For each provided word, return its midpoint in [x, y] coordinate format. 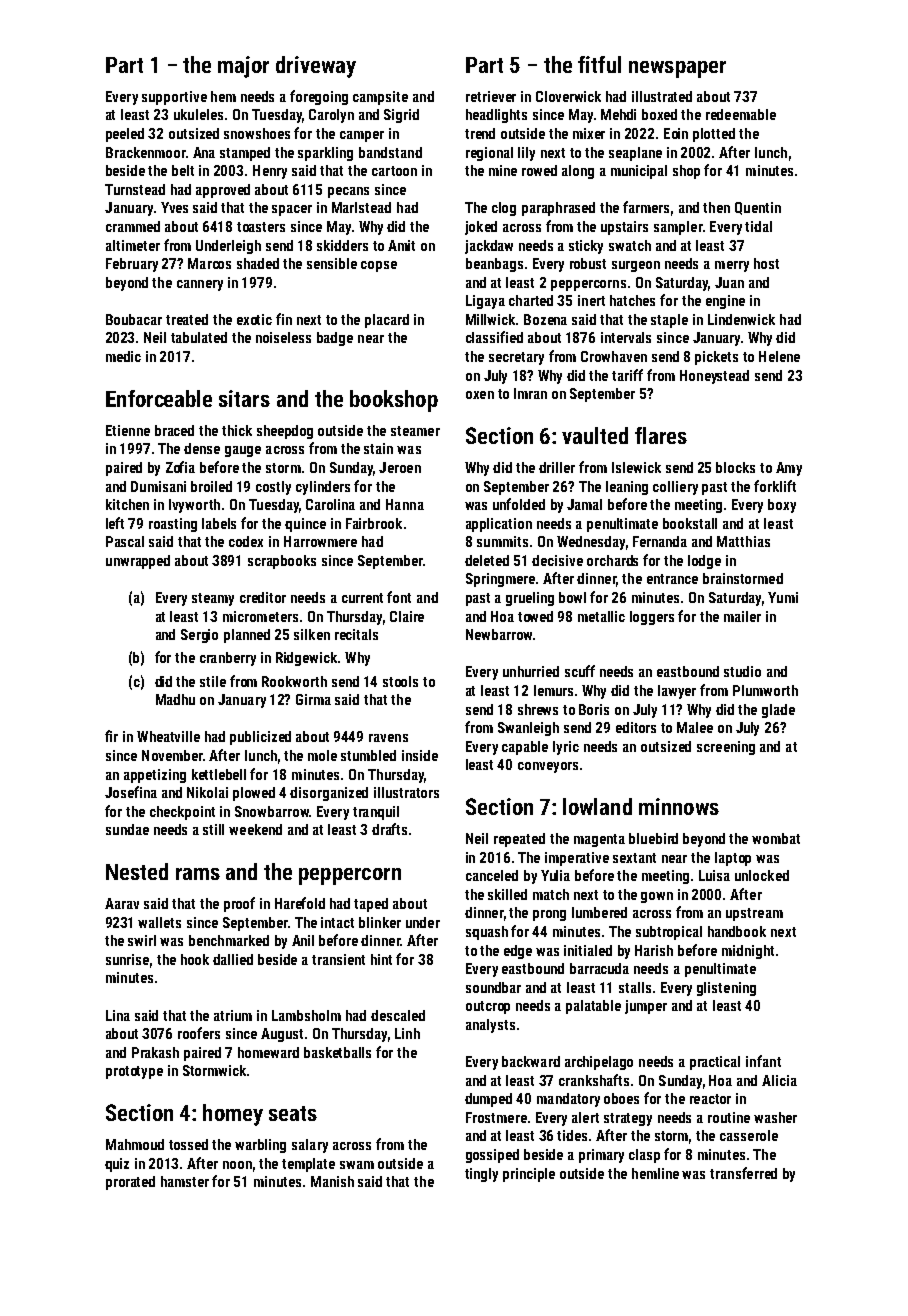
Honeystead [714, 377]
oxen [480, 395]
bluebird [653, 838]
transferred [743, 1173]
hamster [185, 1181]
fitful [599, 64]
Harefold [300, 903]
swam [357, 1165]
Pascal [125, 541]
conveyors [548, 767]
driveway [316, 67]
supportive [174, 98]
